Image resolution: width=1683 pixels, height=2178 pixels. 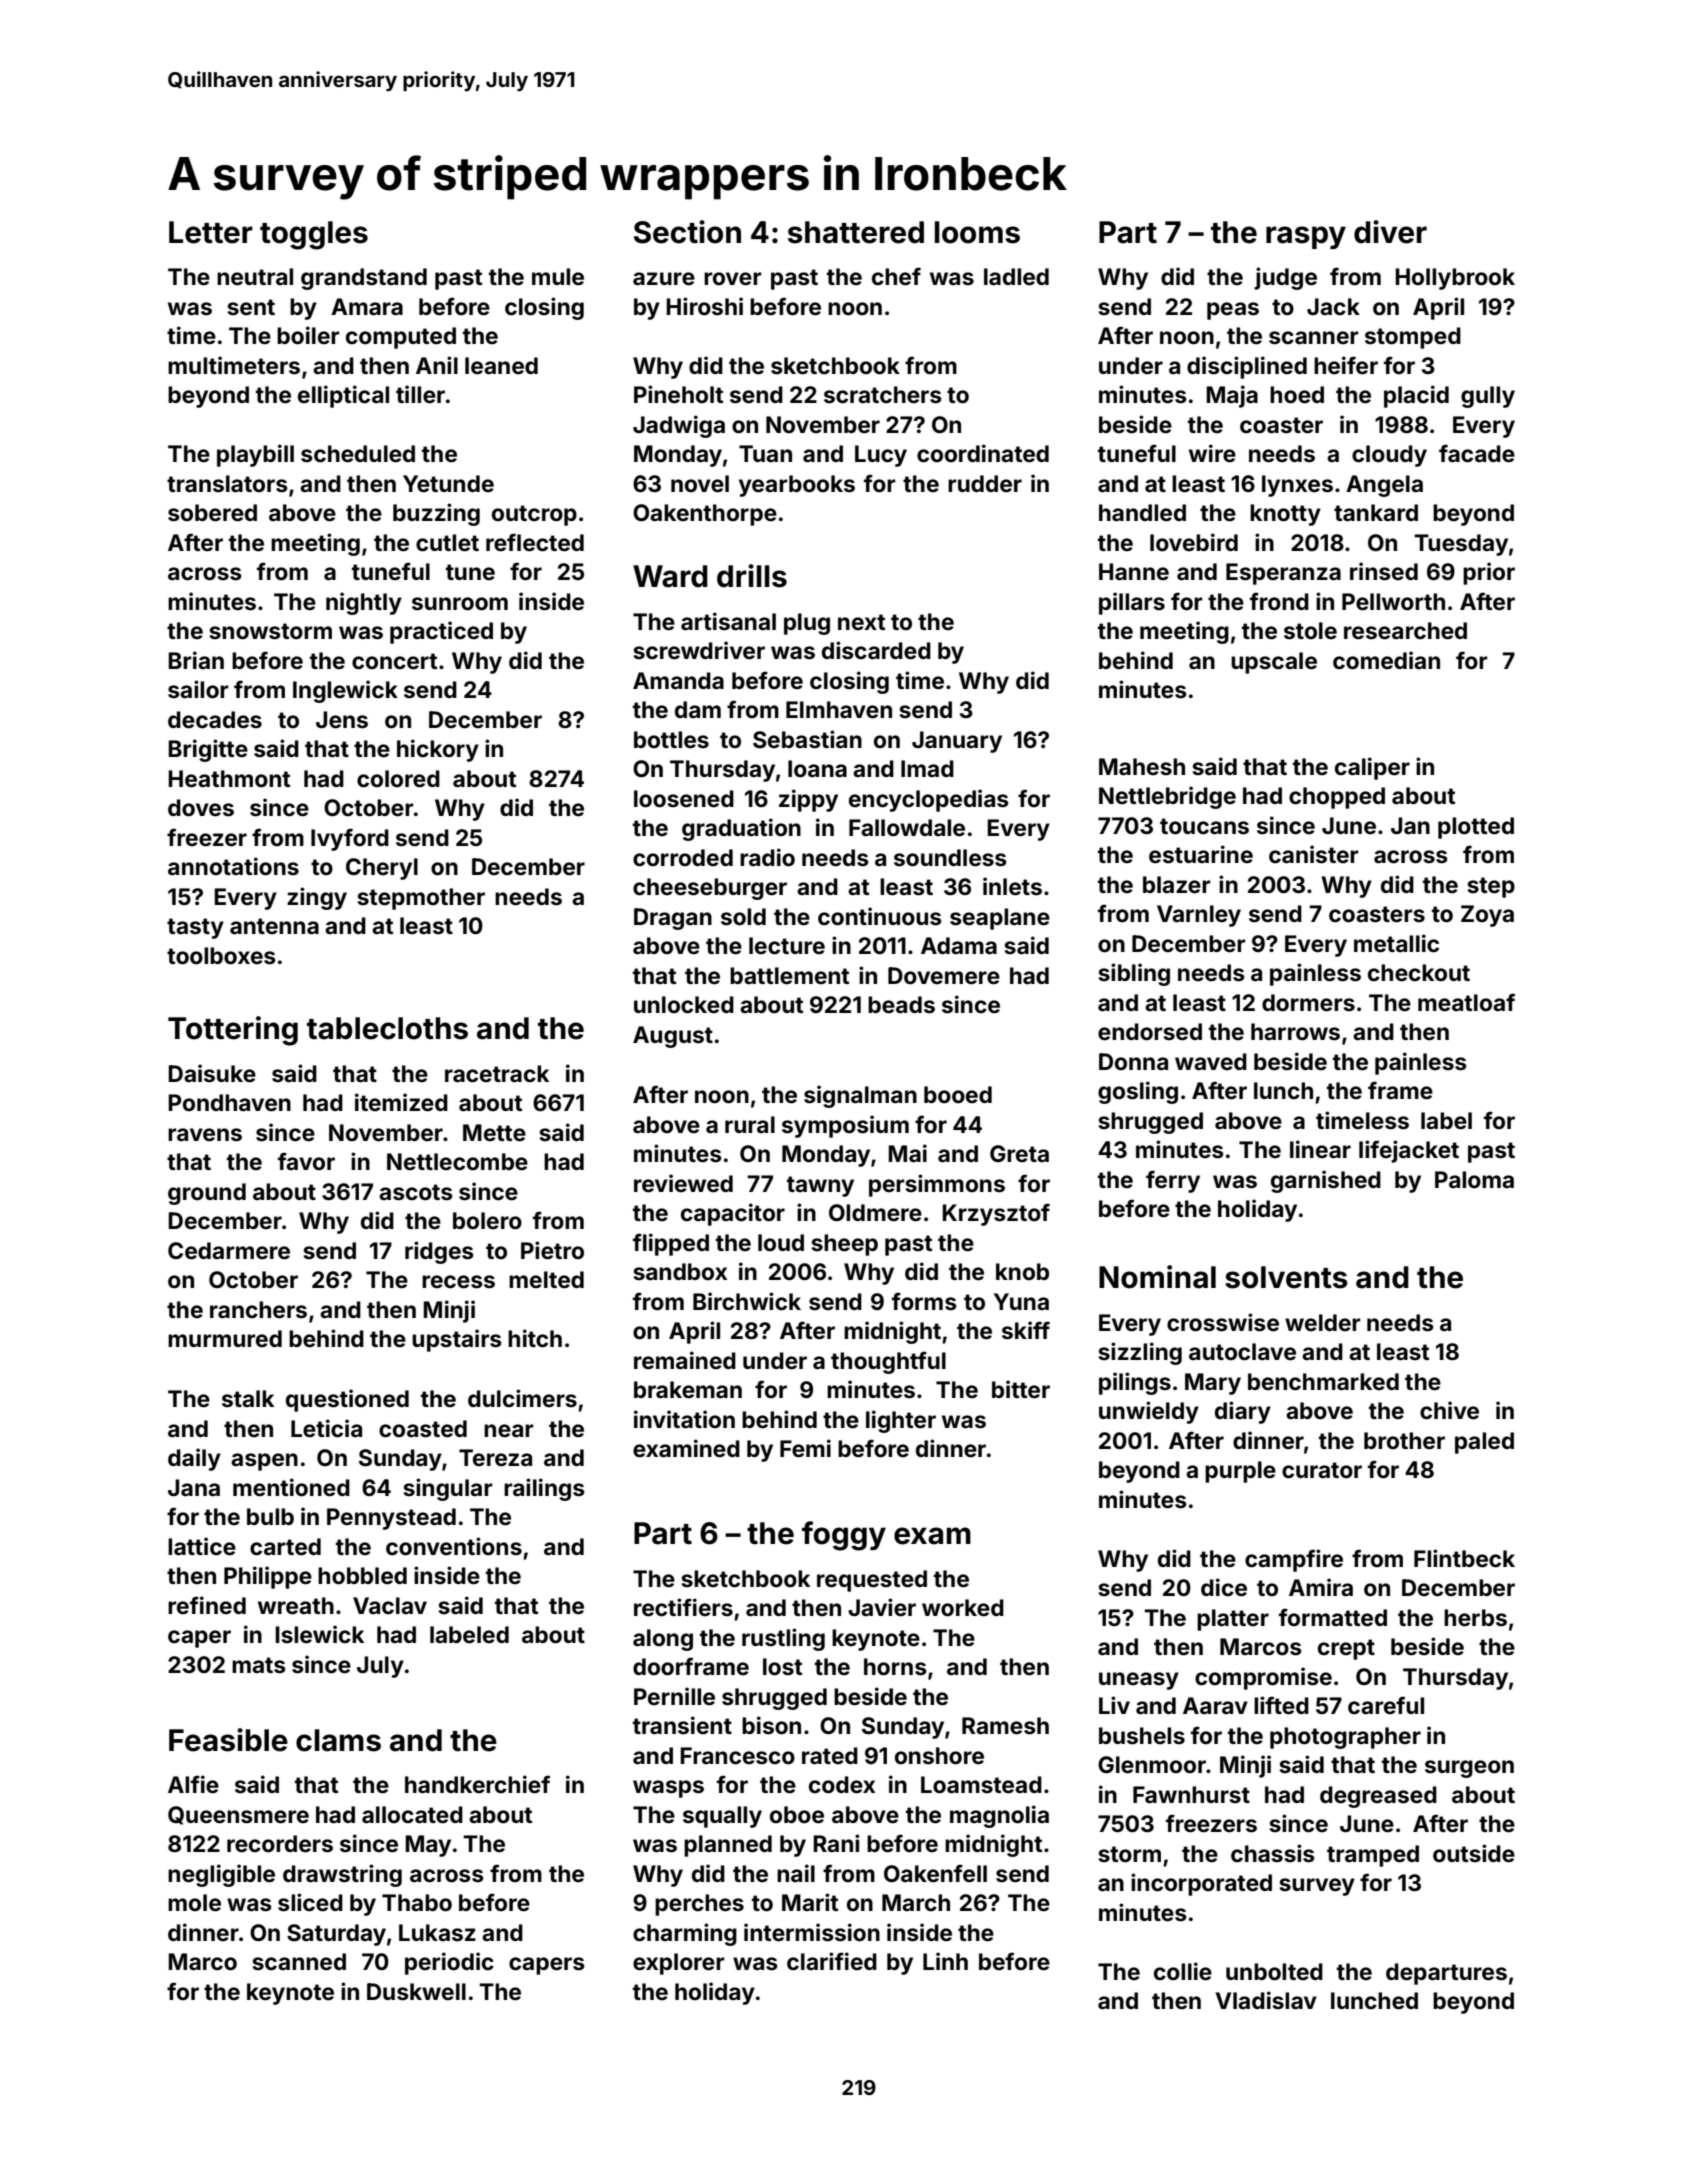 I want to click on blazer, so click(x=1177, y=885).
